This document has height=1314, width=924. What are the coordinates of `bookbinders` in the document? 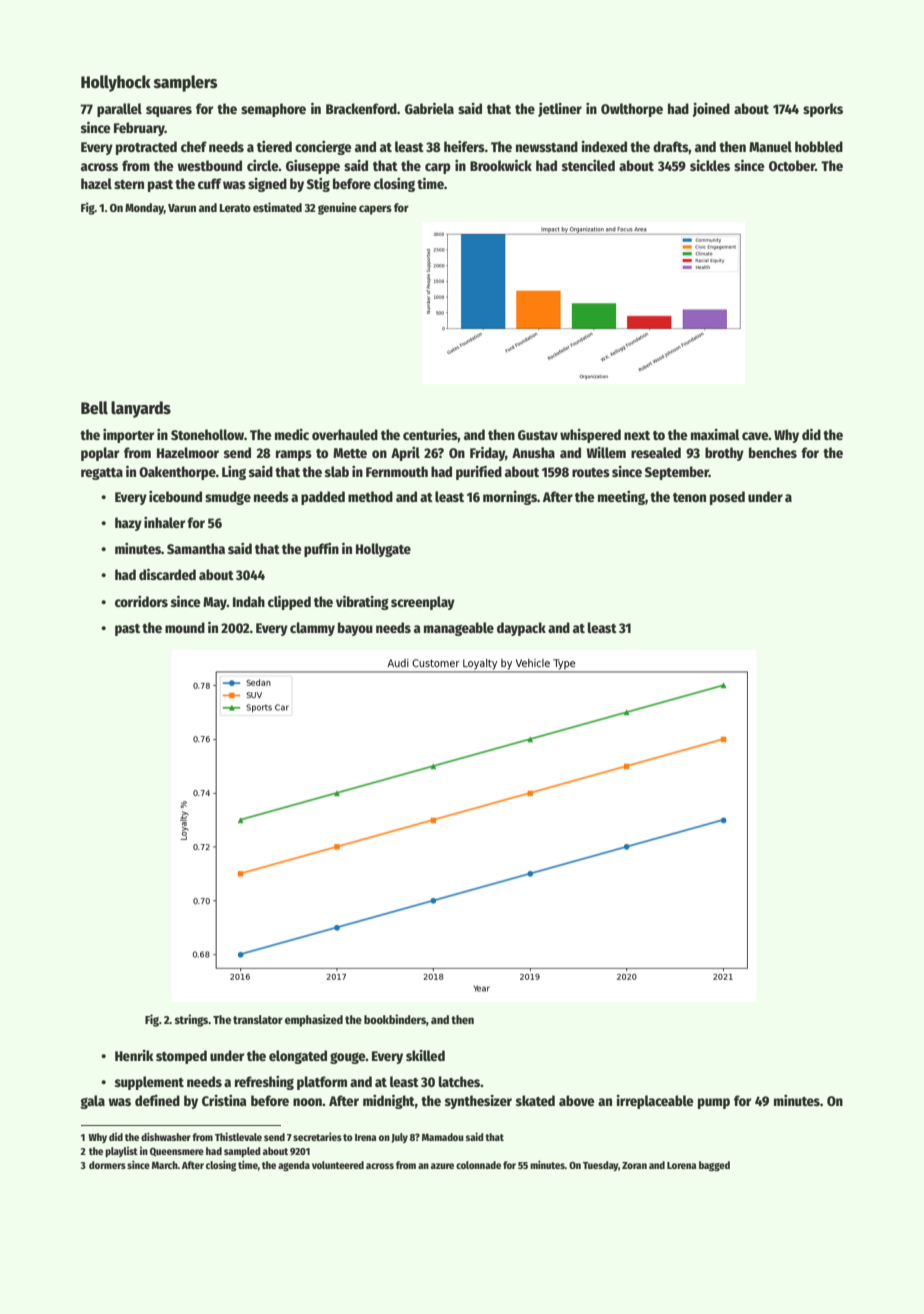 It's located at (395, 1019).
